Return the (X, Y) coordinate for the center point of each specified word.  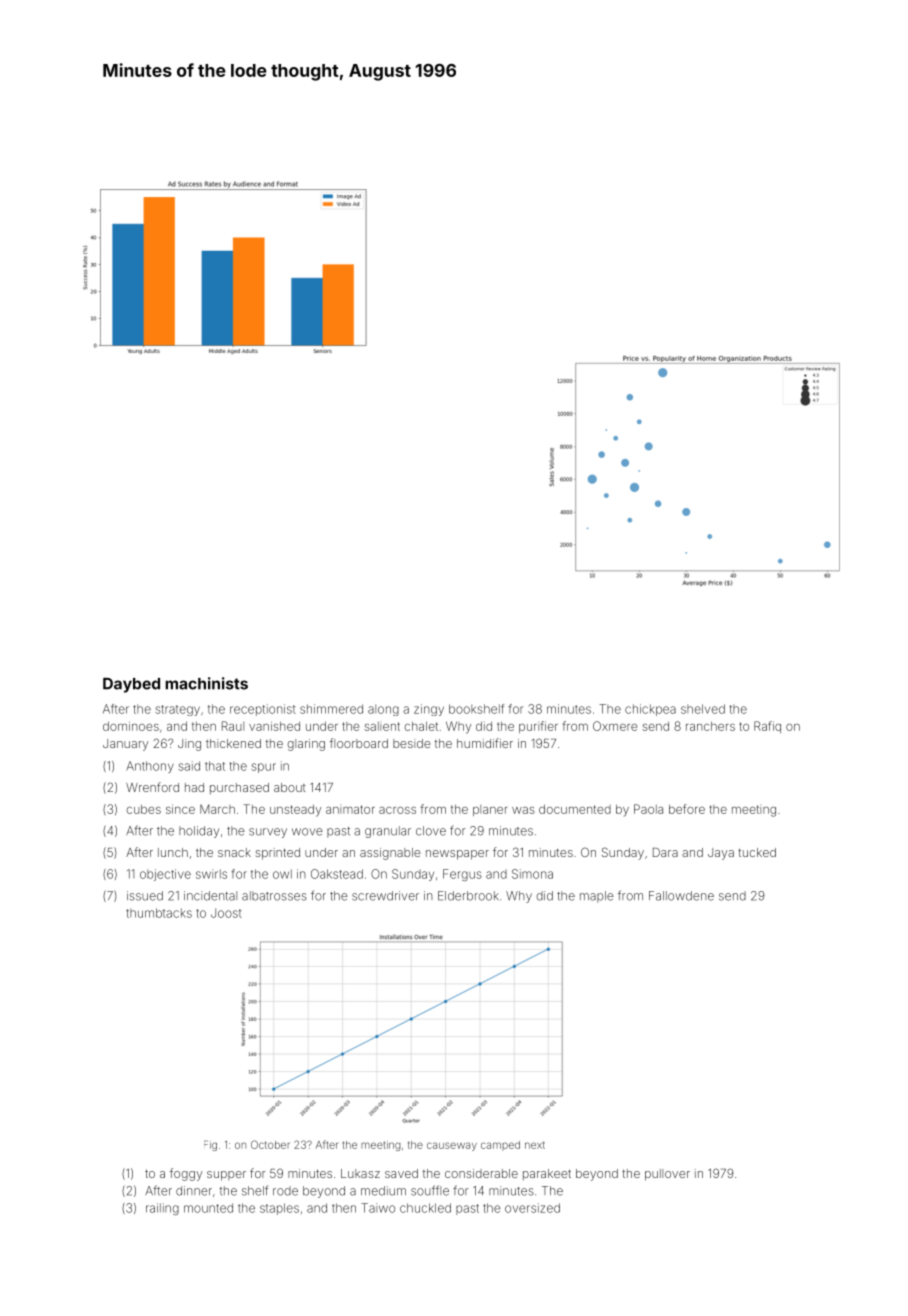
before (687, 809)
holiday (199, 832)
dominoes (131, 726)
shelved (703, 709)
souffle (430, 1190)
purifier (538, 727)
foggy (186, 1174)
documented (575, 809)
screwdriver (385, 896)
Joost (226, 913)
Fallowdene (681, 896)
